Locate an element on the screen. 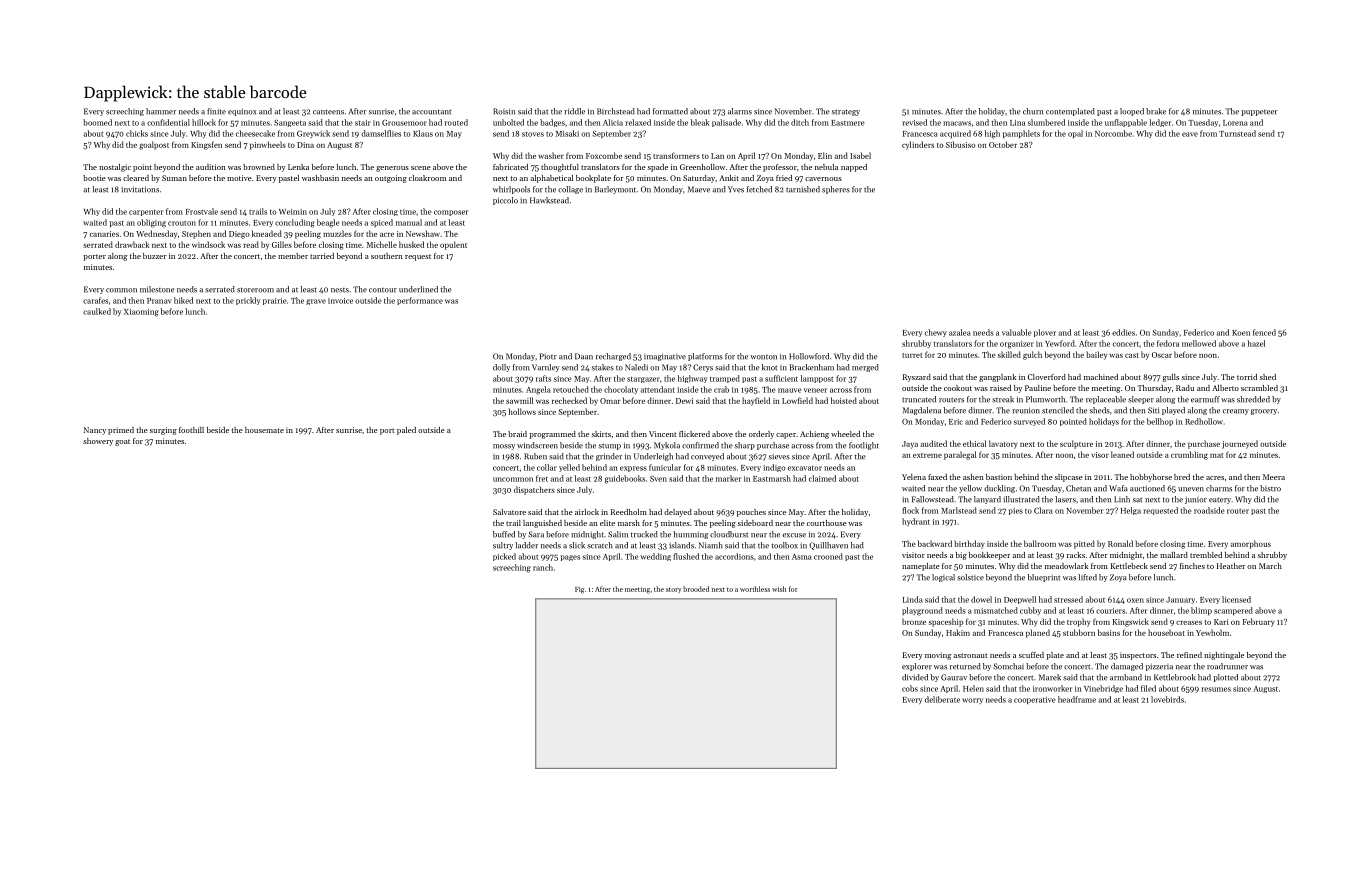 Image resolution: width=1372 pixels, height=887 pixels. canteens is located at coordinates (328, 112).
